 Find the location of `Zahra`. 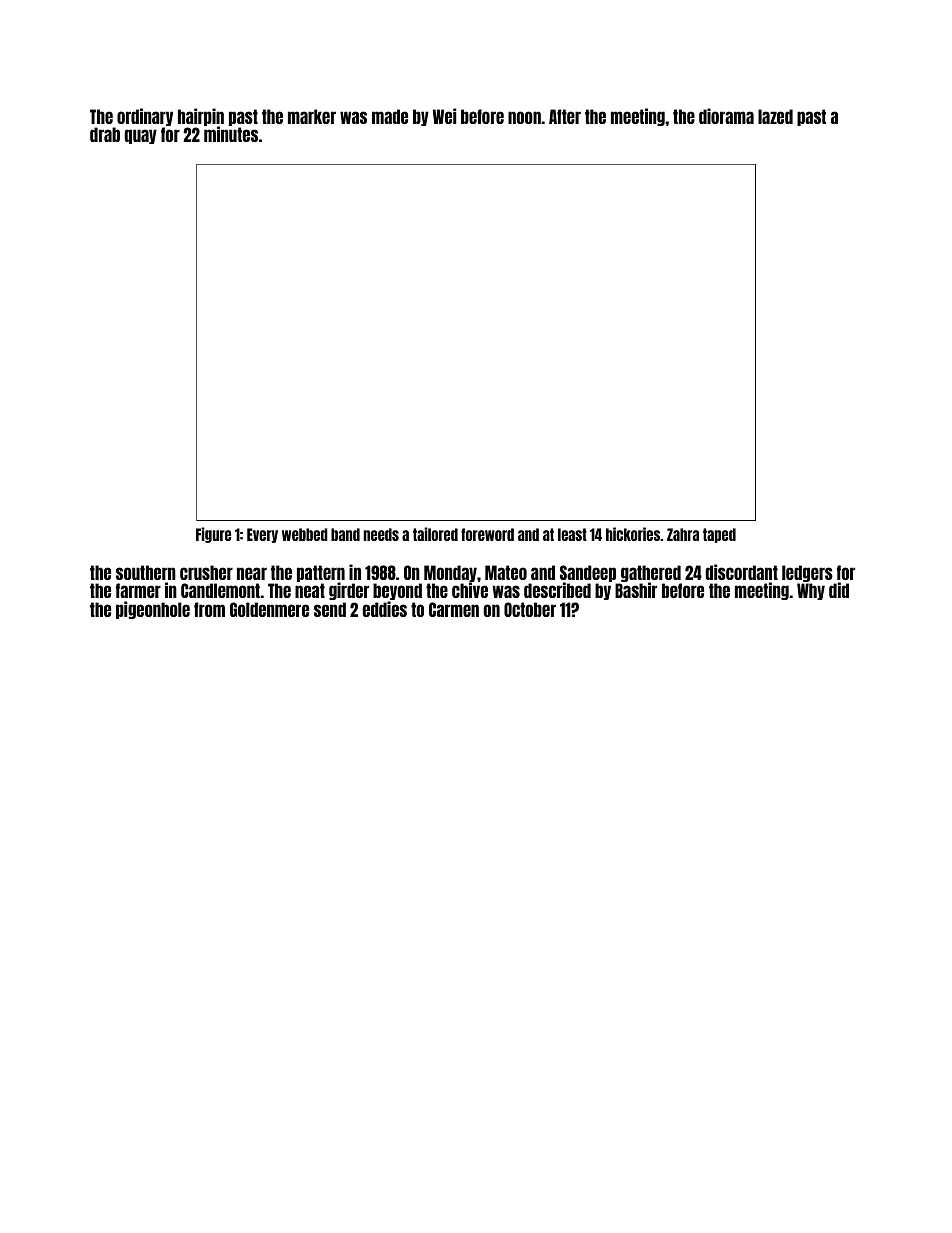

Zahra is located at coordinates (683, 534).
